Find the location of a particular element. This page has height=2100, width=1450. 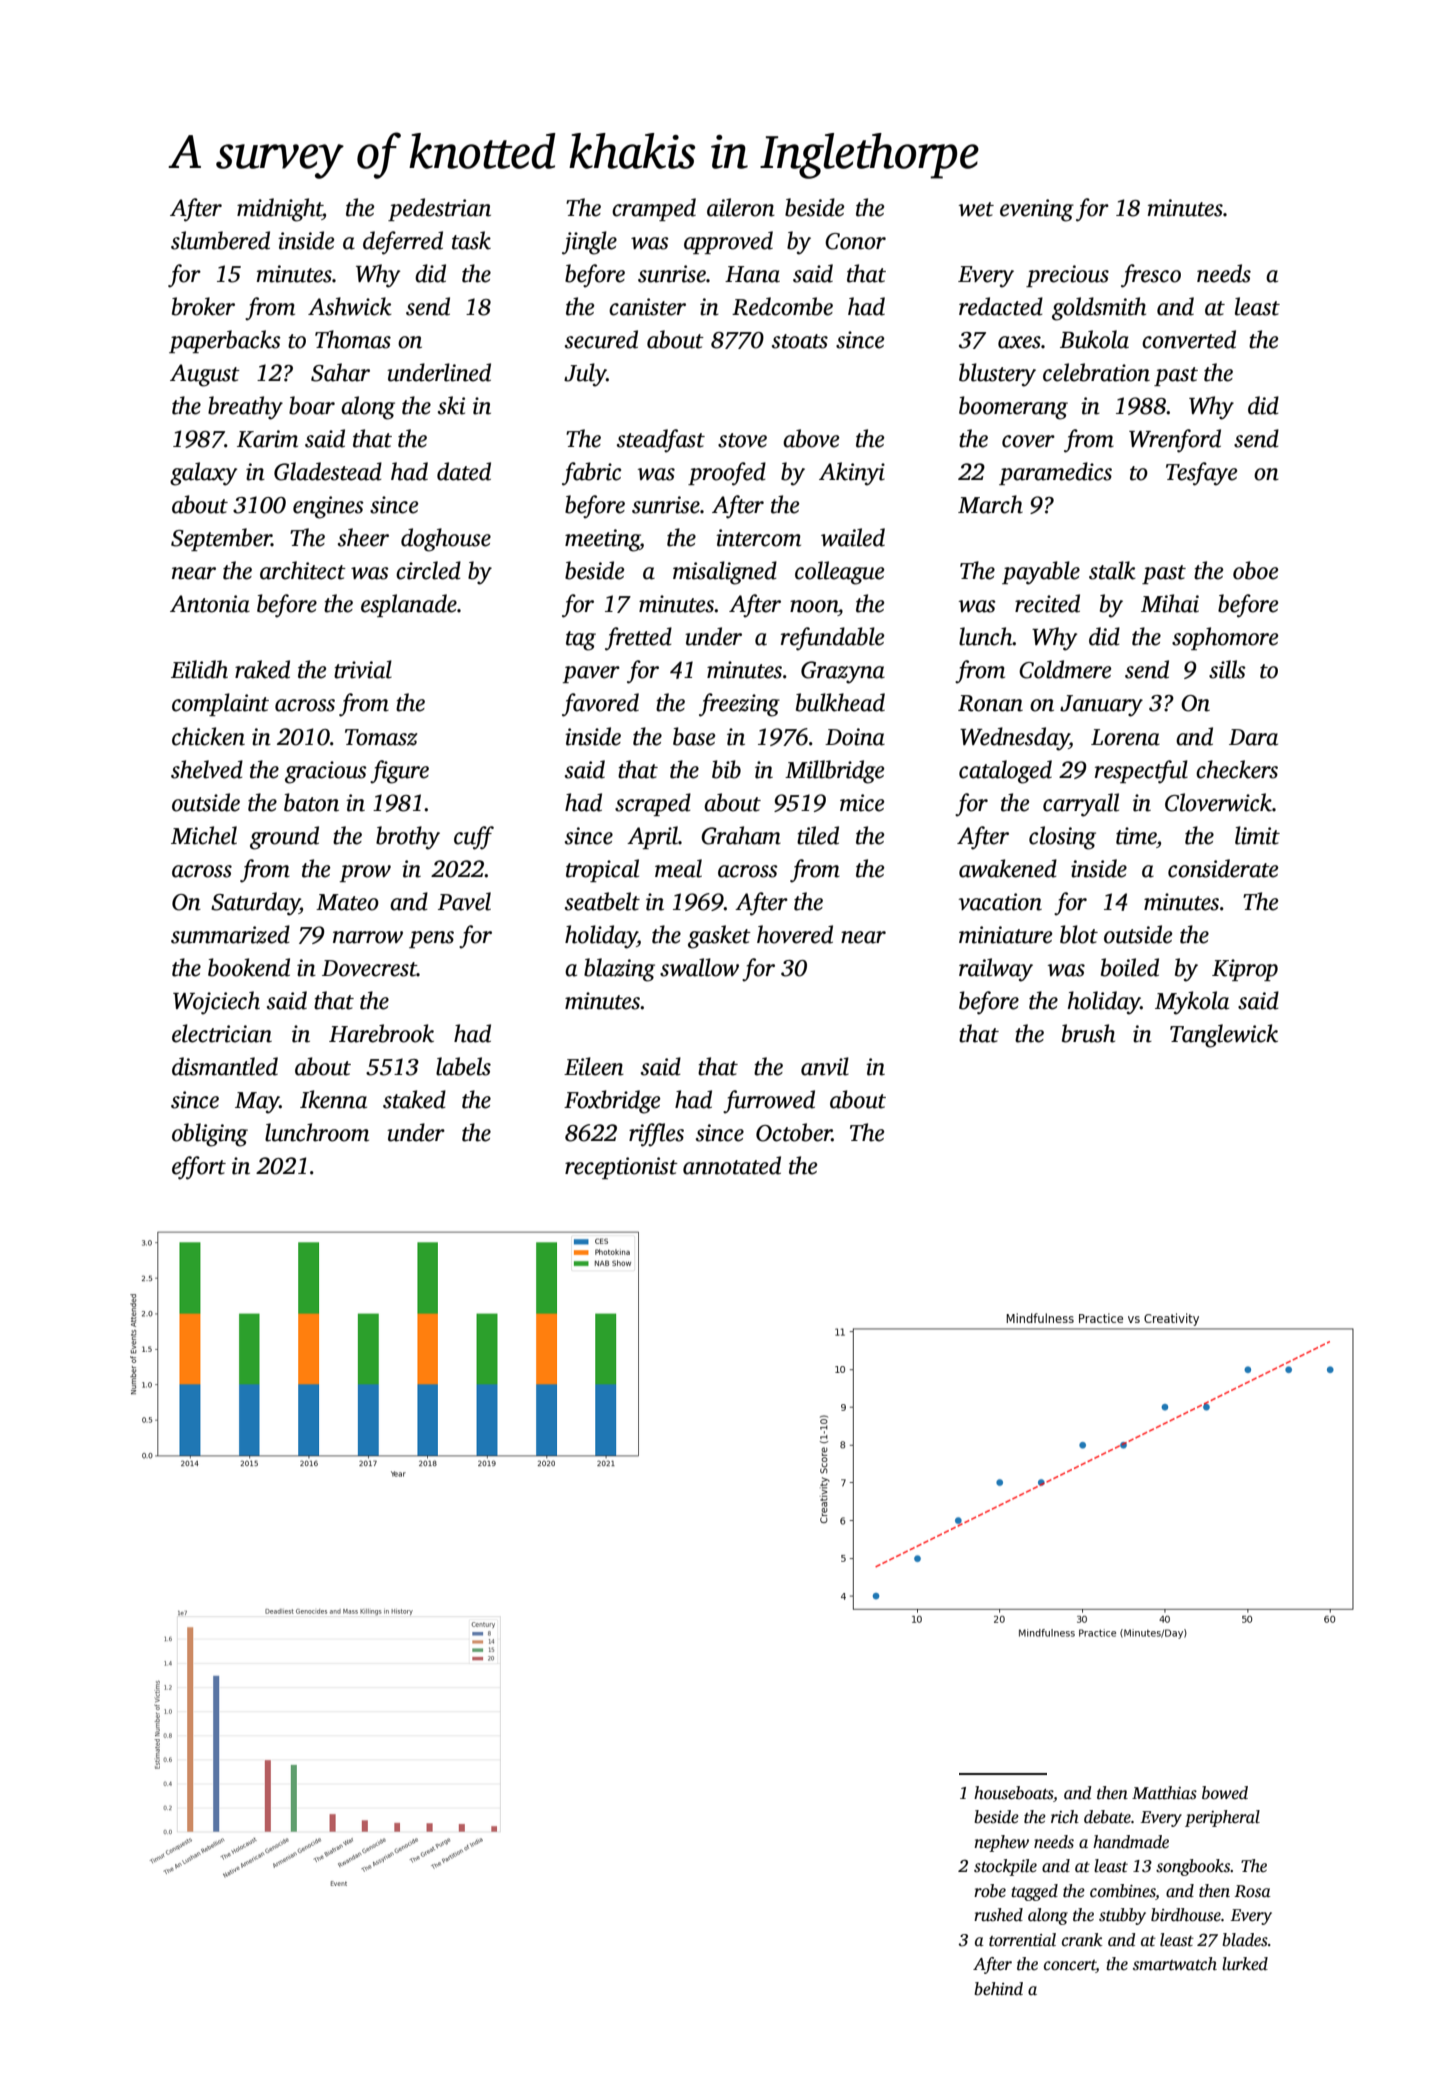

staked is located at coordinates (414, 1099).
